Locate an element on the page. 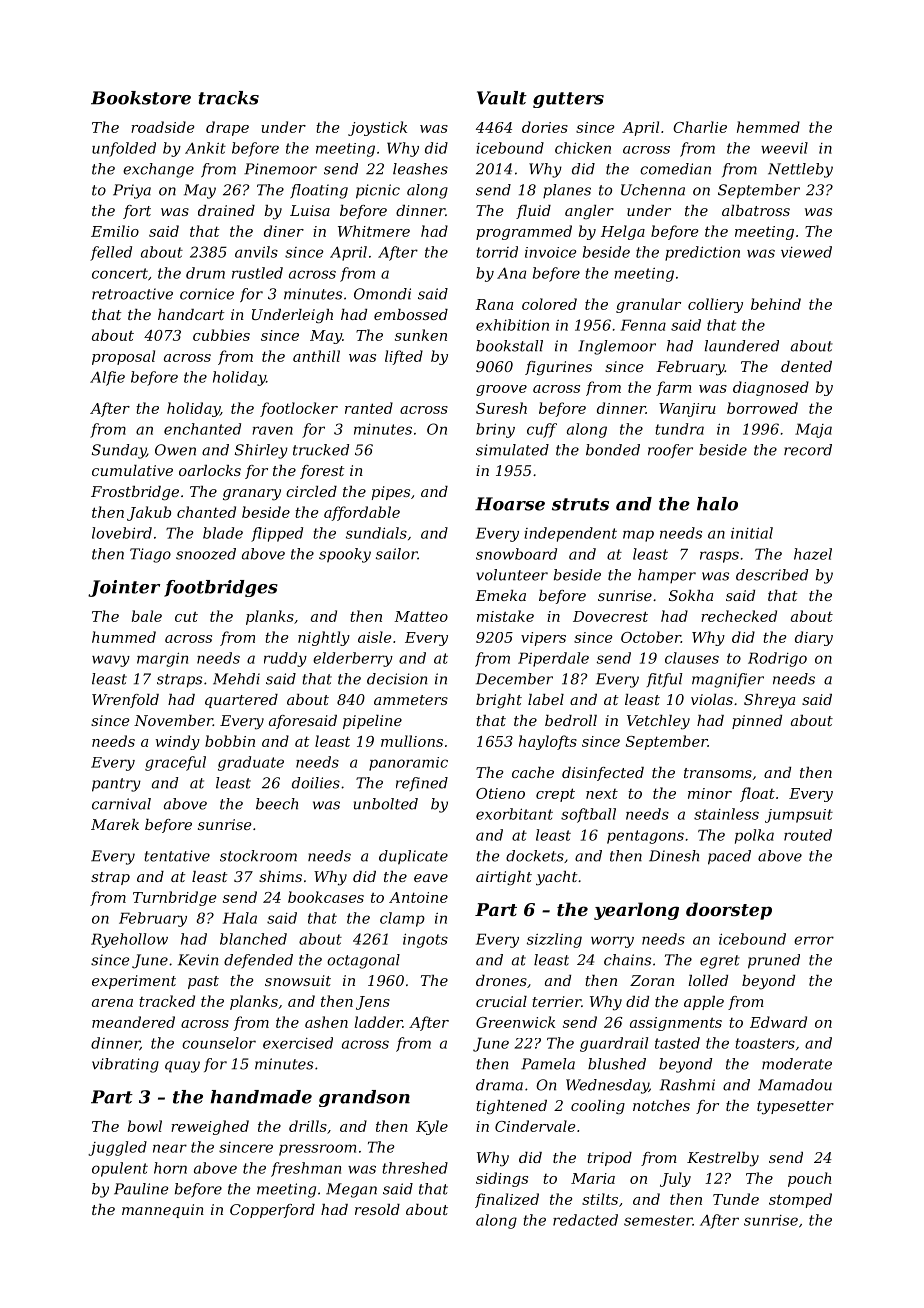 The height and width of the page is (1308, 924). Ankit is located at coordinates (205, 148).
